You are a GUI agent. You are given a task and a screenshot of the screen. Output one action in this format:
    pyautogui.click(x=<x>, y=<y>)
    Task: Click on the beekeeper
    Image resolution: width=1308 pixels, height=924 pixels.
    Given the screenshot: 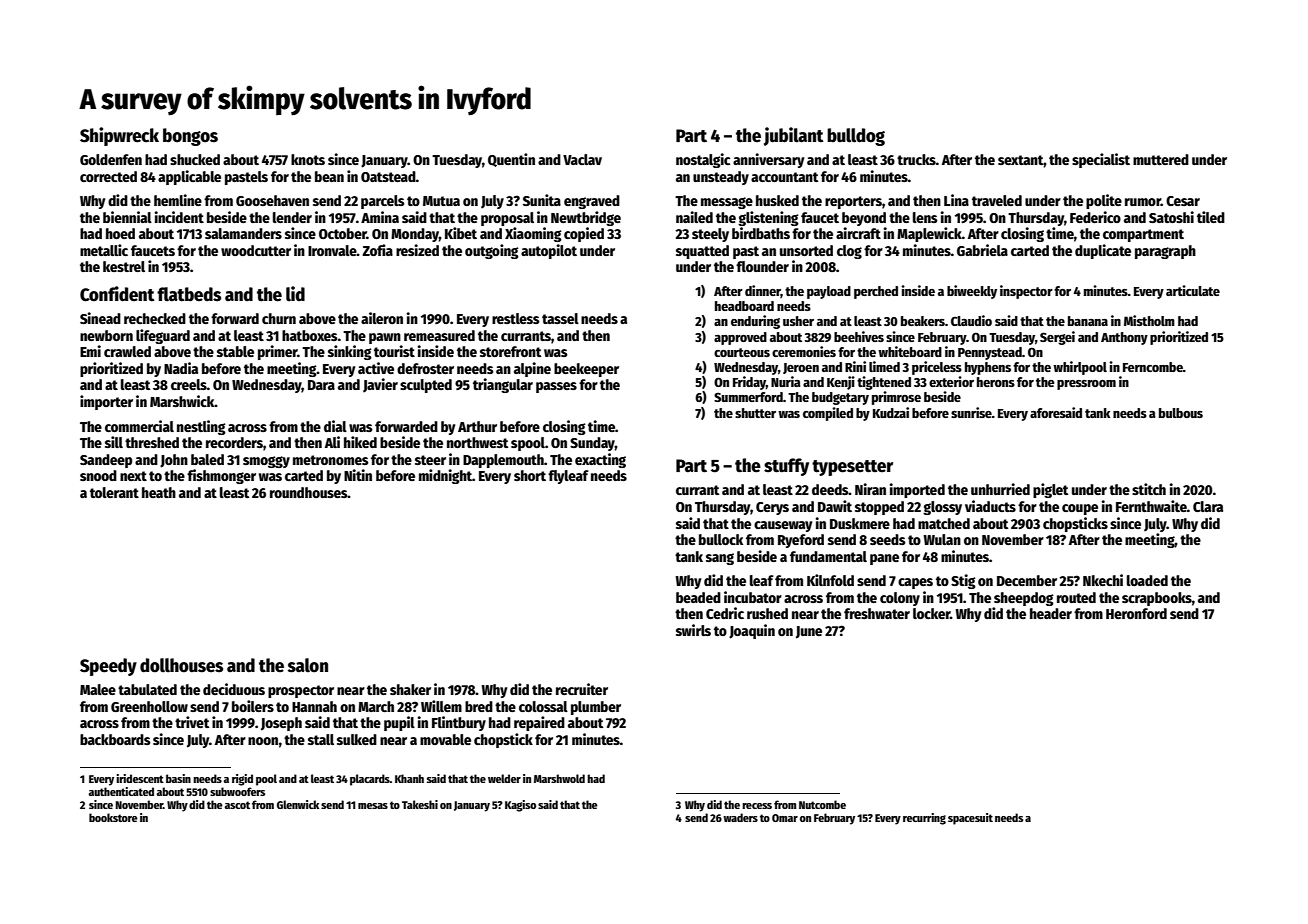 What is the action you would take?
    pyautogui.click(x=586, y=370)
